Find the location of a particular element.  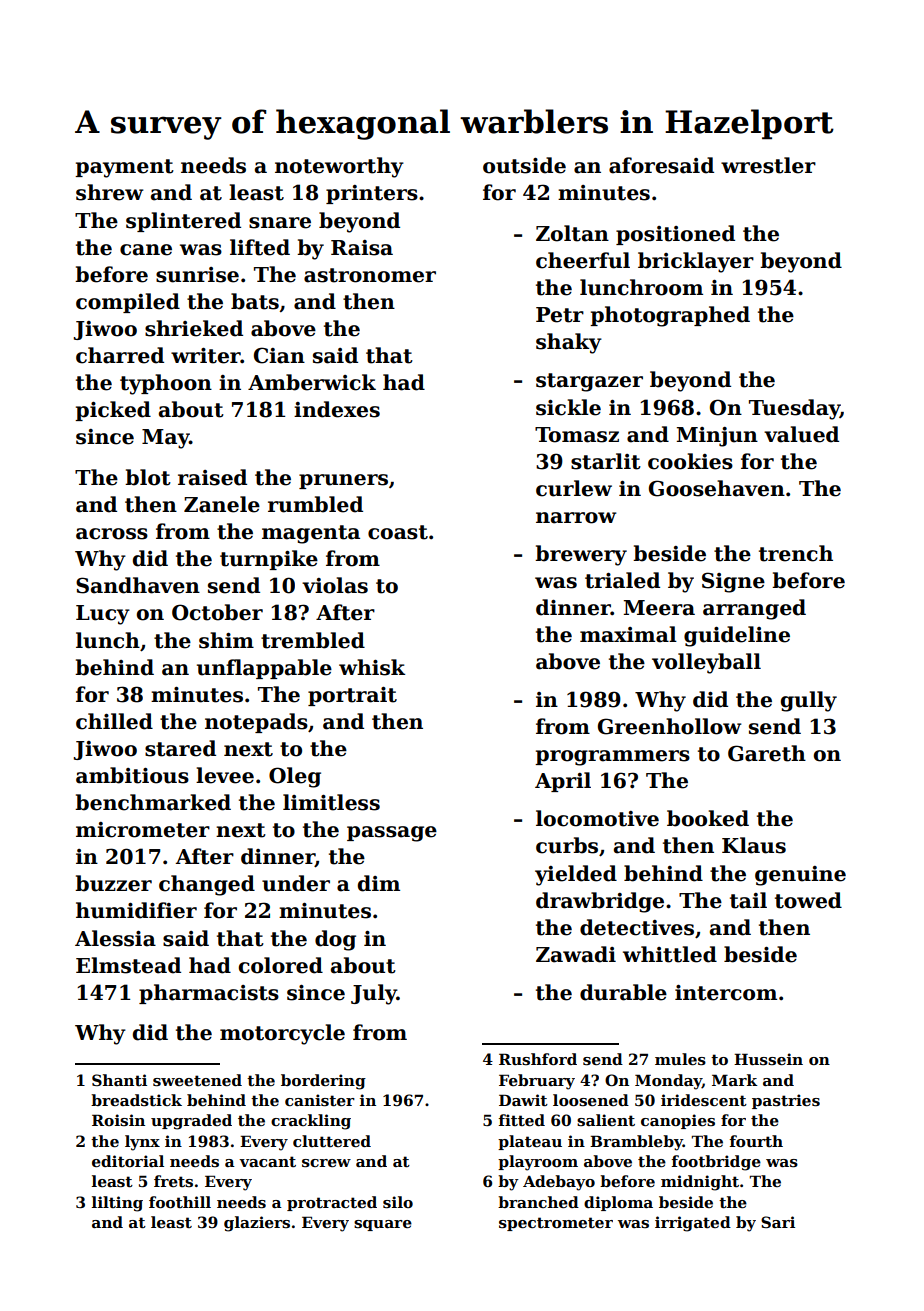

snare is located at coordinates (280, 223).
